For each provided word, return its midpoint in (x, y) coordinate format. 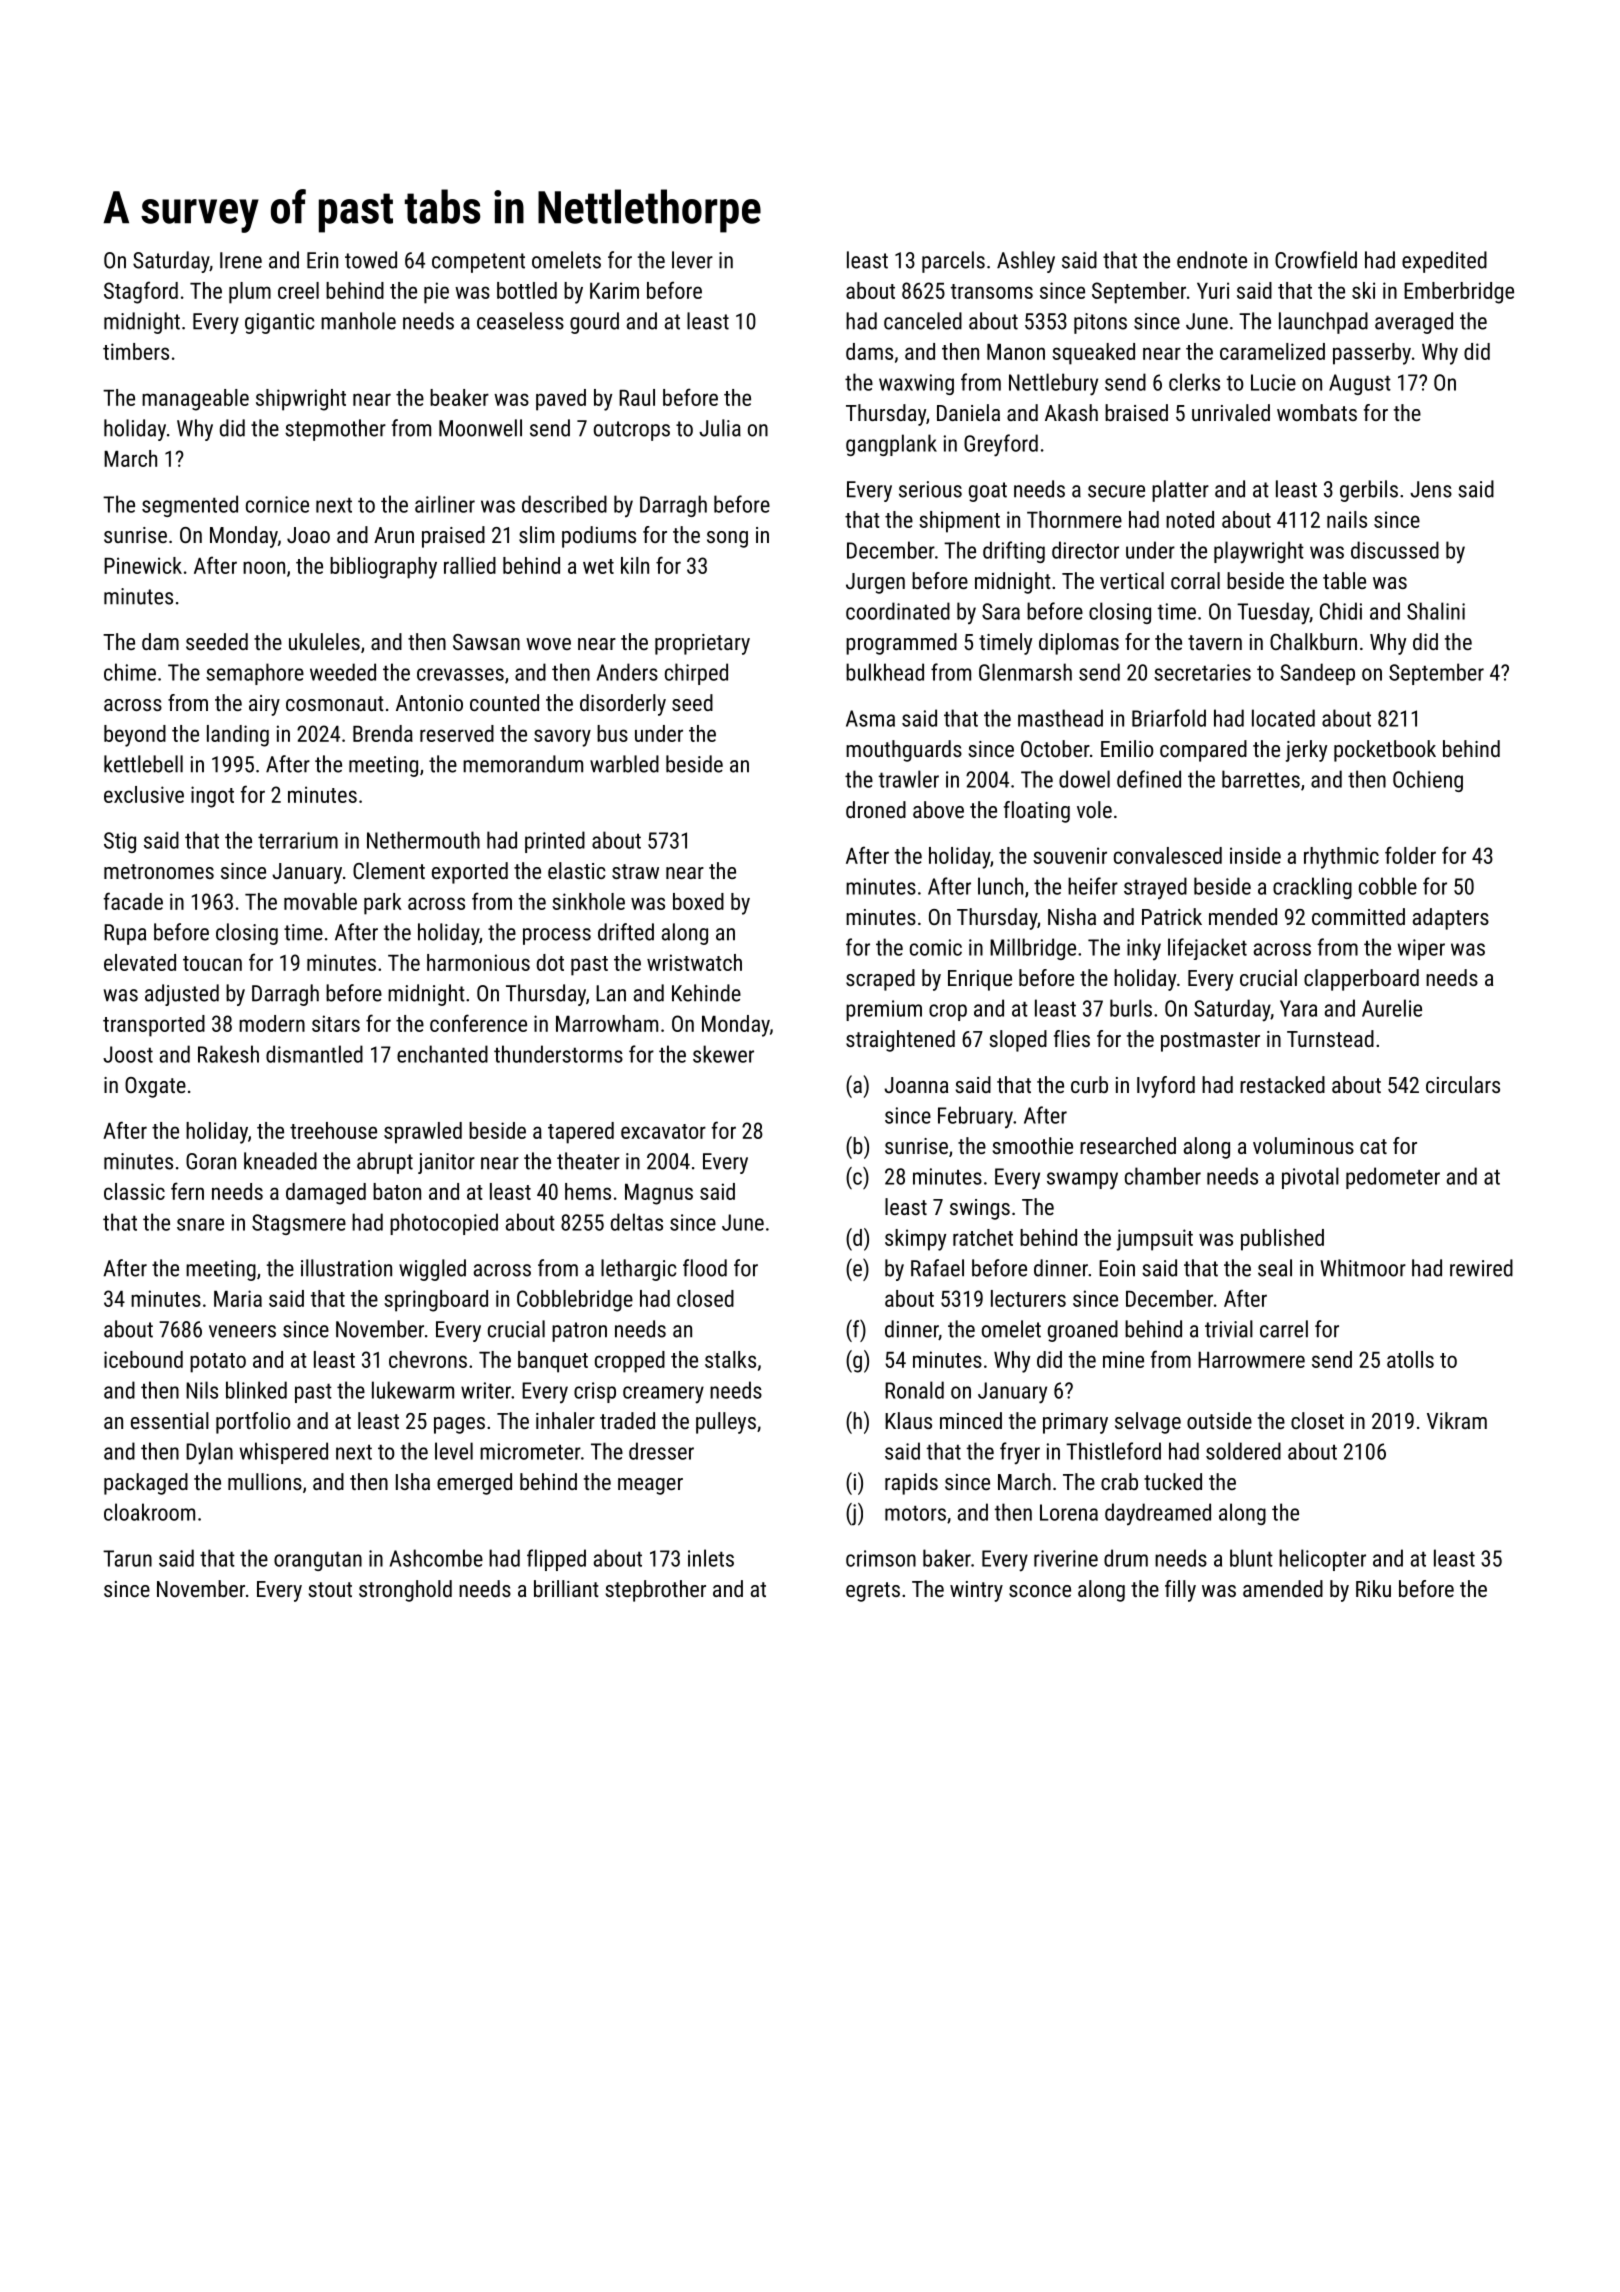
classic (134, 1191)
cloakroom (149, 1512)
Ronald (914, 1390)
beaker (459, 397)
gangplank (891, 445)
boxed (698, 901)
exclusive (144, 794)
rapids (911, 1484)
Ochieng (1428, 781)
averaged (1414, 323)
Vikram (1457, 1420)
